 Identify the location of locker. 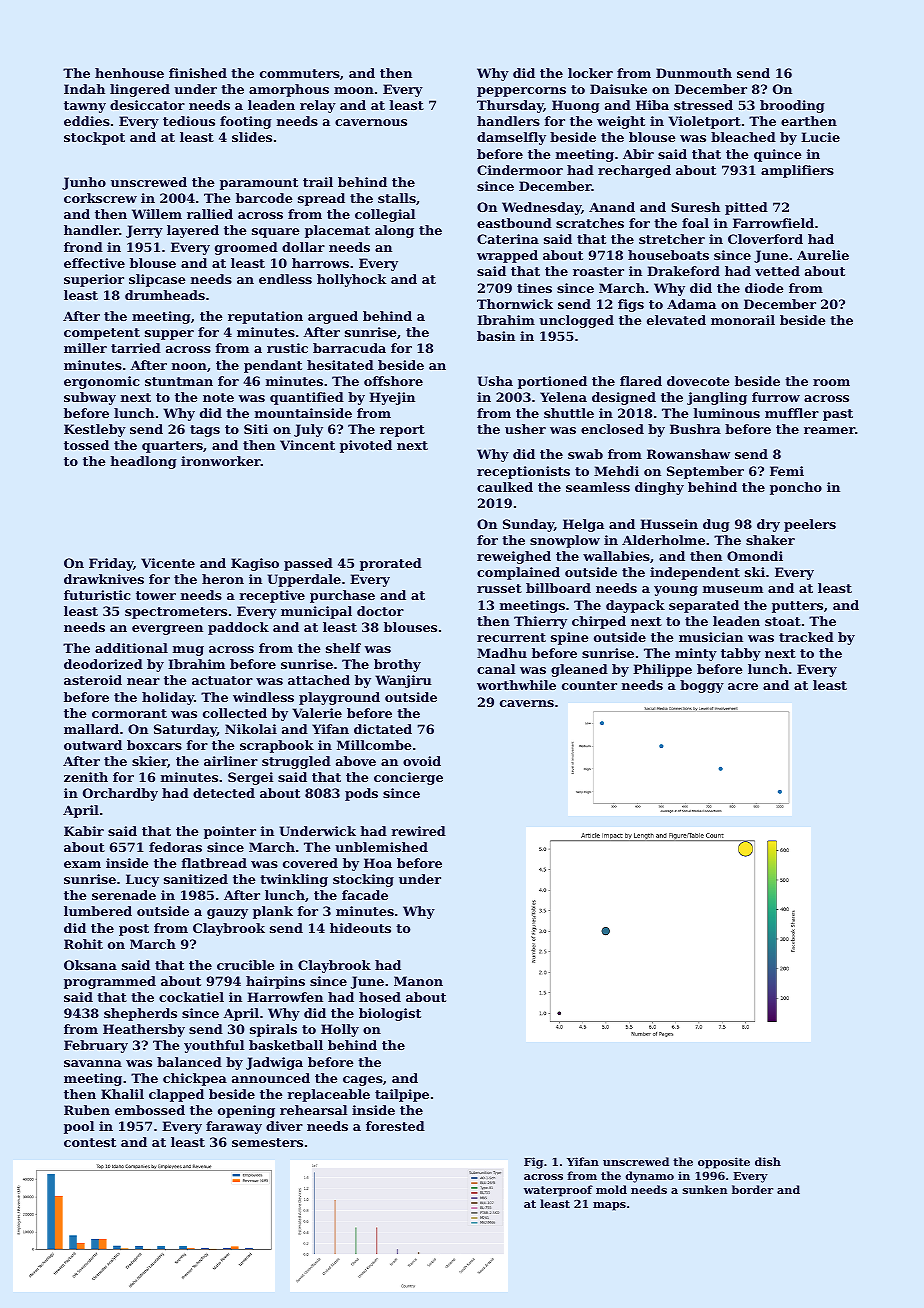
(590, 73).
